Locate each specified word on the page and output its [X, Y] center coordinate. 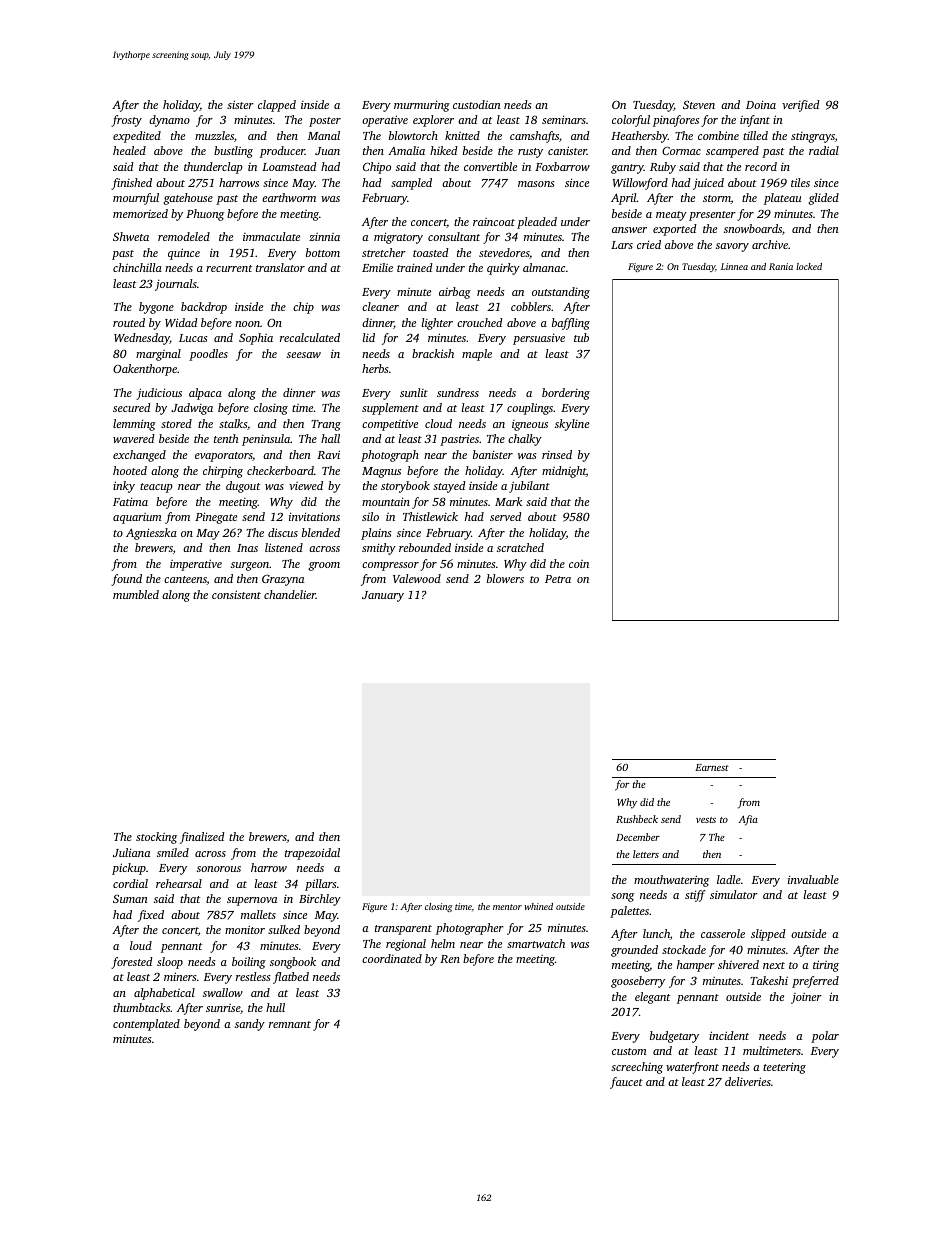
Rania [781, 266]
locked [809, 266]
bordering [566, 394]
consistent [236, 594]
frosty [126, 121]
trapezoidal [312, 854]
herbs [375, 368]
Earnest [712, 767]
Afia [748, 820]
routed [129, 322]
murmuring [422, 106]
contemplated [146, 1025]
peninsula [266, 440]
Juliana [131, 852]
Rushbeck [637, 819]
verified [801, 106]
